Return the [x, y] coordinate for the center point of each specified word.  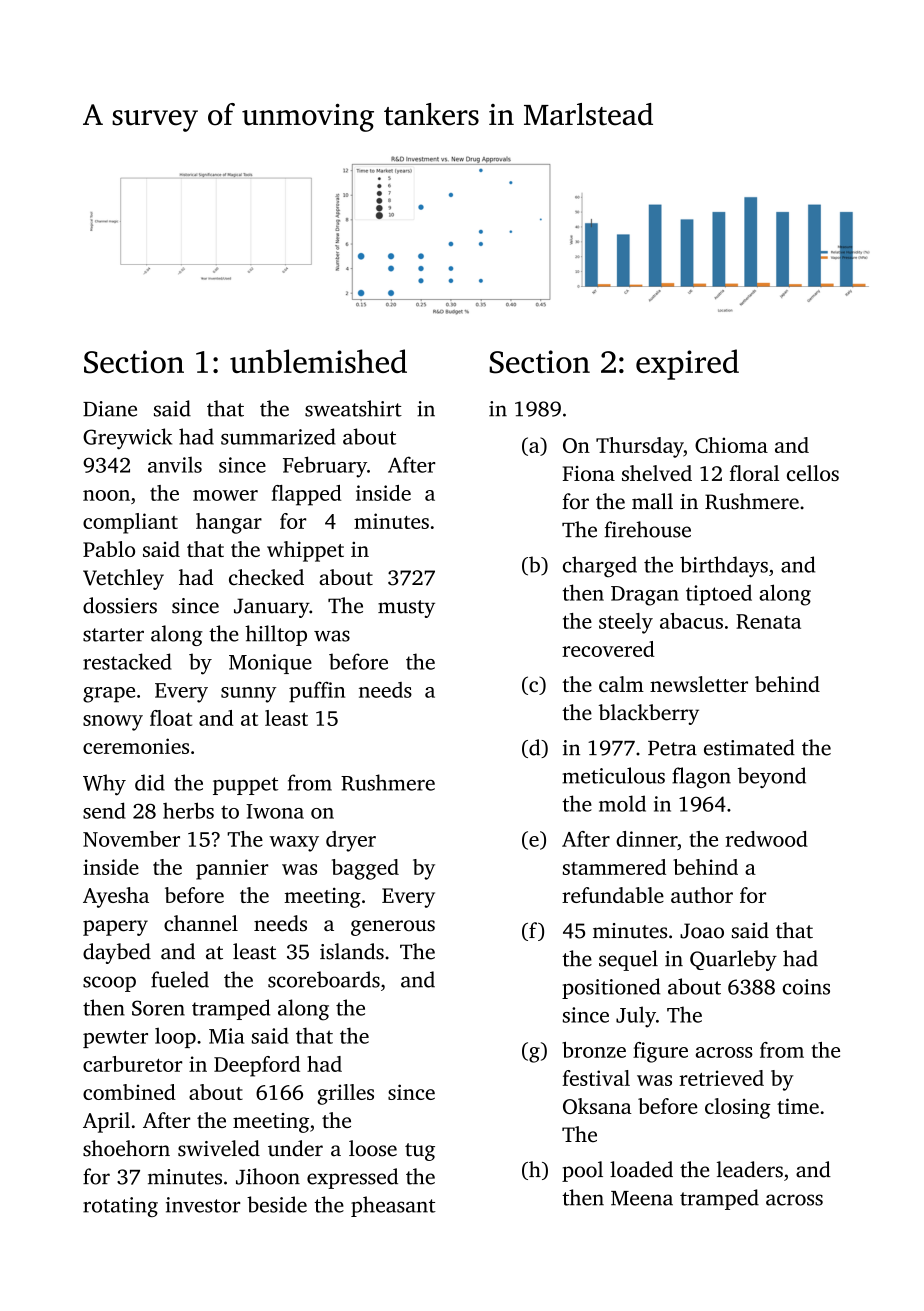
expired [687, 364]
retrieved [721, 1078]
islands [352, 951]
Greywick [127, 439]
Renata [768, 621]
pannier [232, 869]
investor [203, 1205]
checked [266, 577]
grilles [345, 1094]
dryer [351, 841]
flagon [701, 777]
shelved [657, 473]
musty [406, 609]
